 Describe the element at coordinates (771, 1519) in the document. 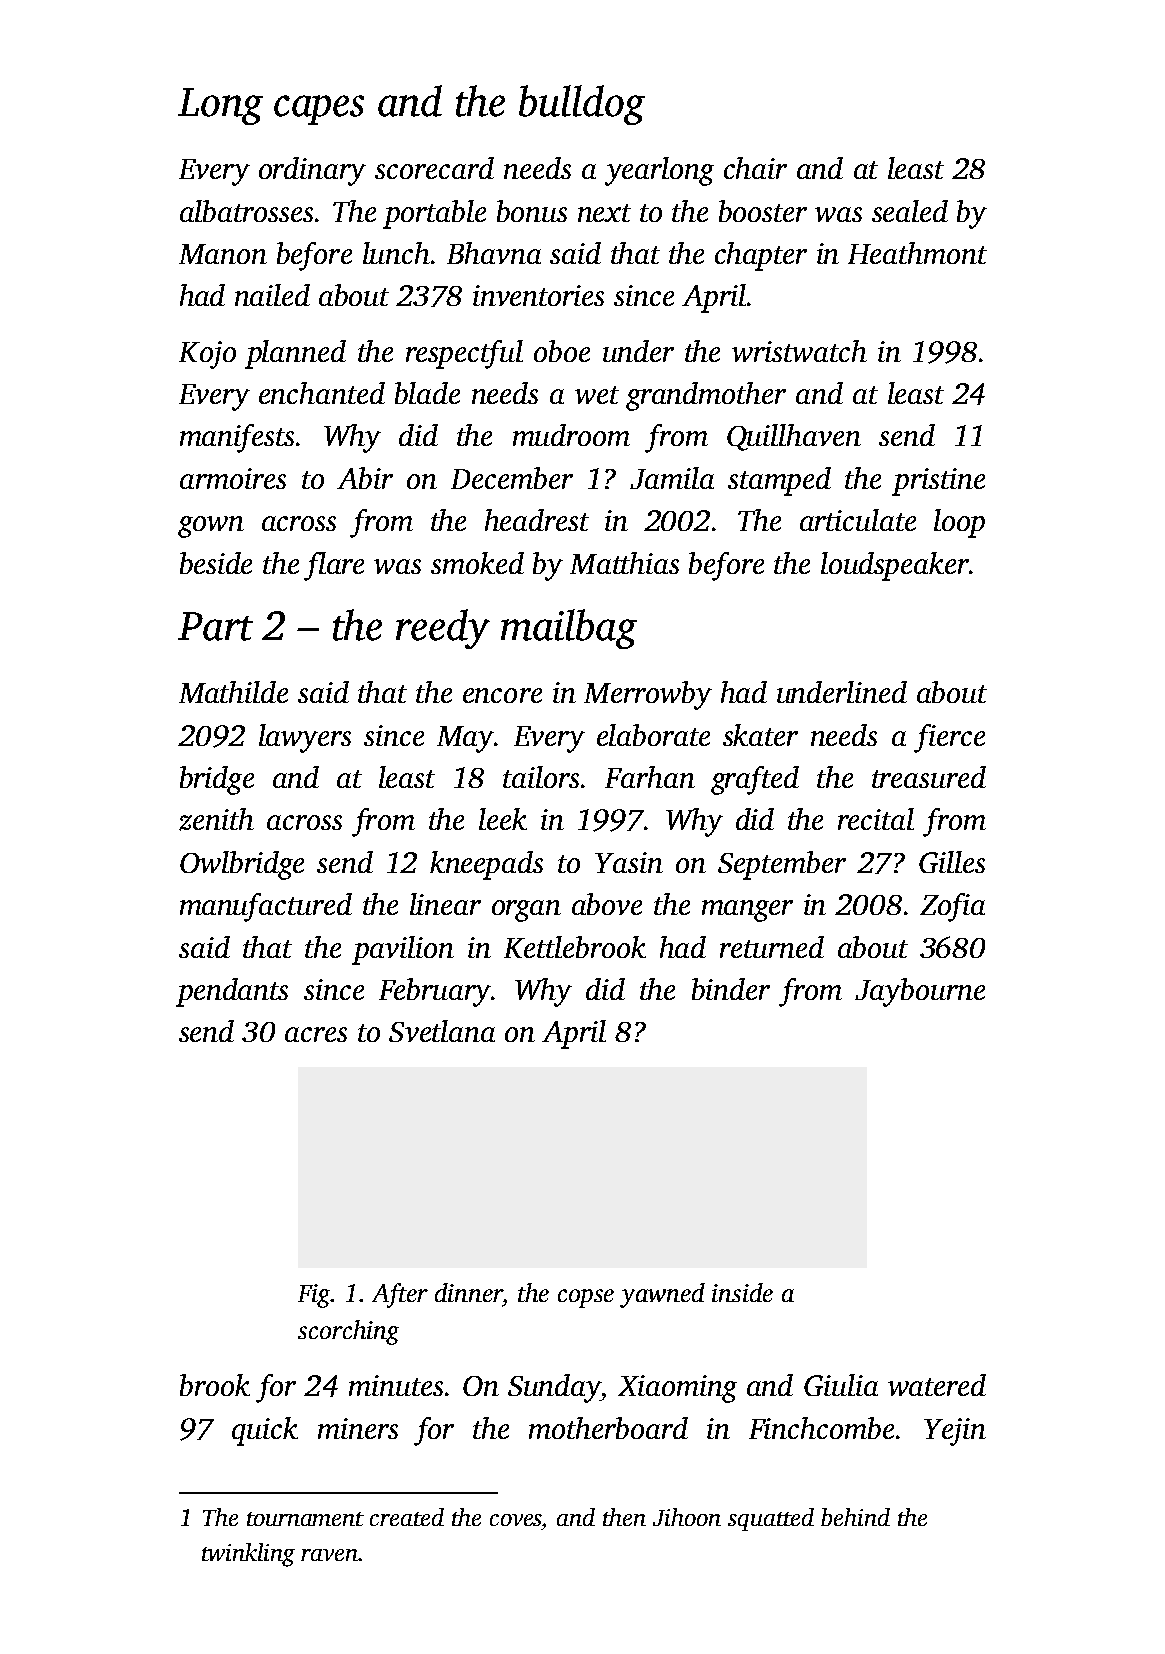

I see `squatted` at that location.
